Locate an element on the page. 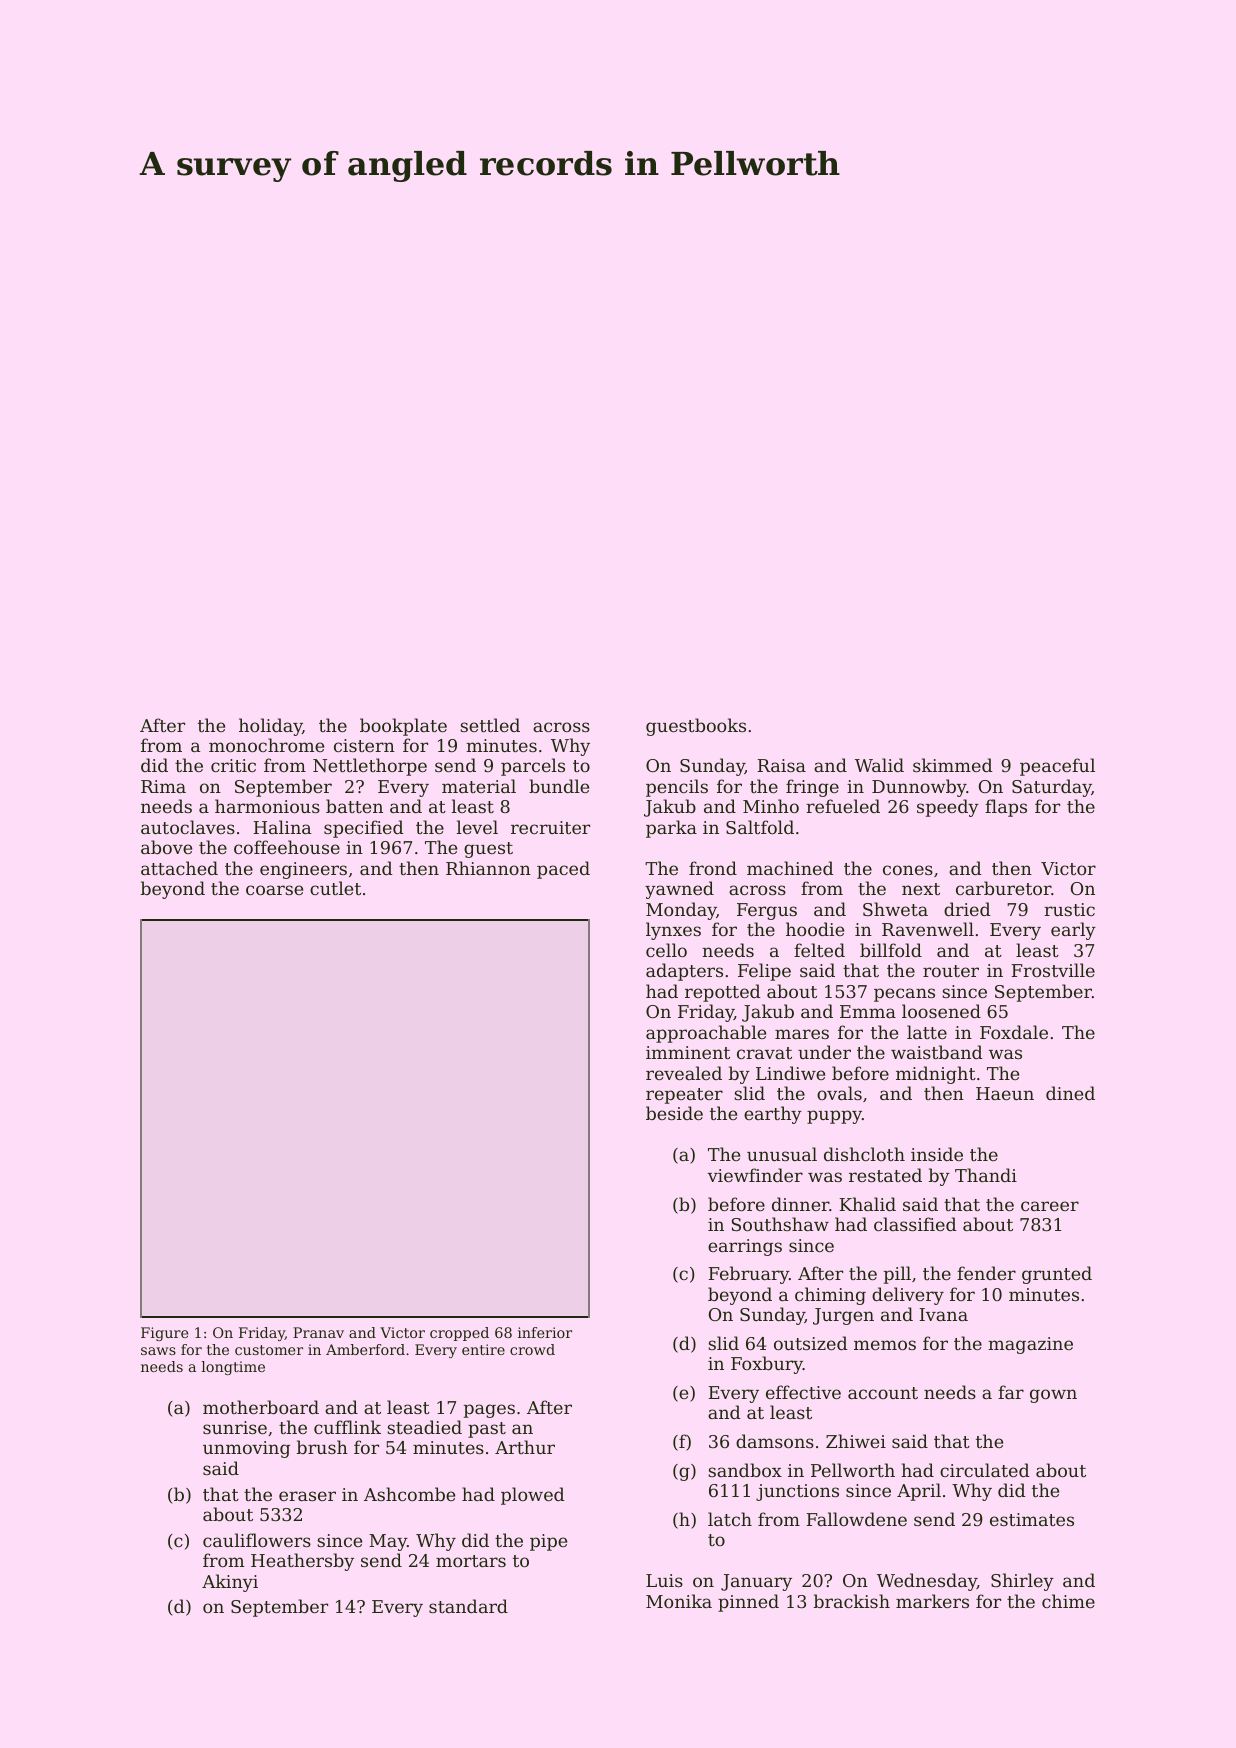  rustic is located at coordinates (1069, 909).
